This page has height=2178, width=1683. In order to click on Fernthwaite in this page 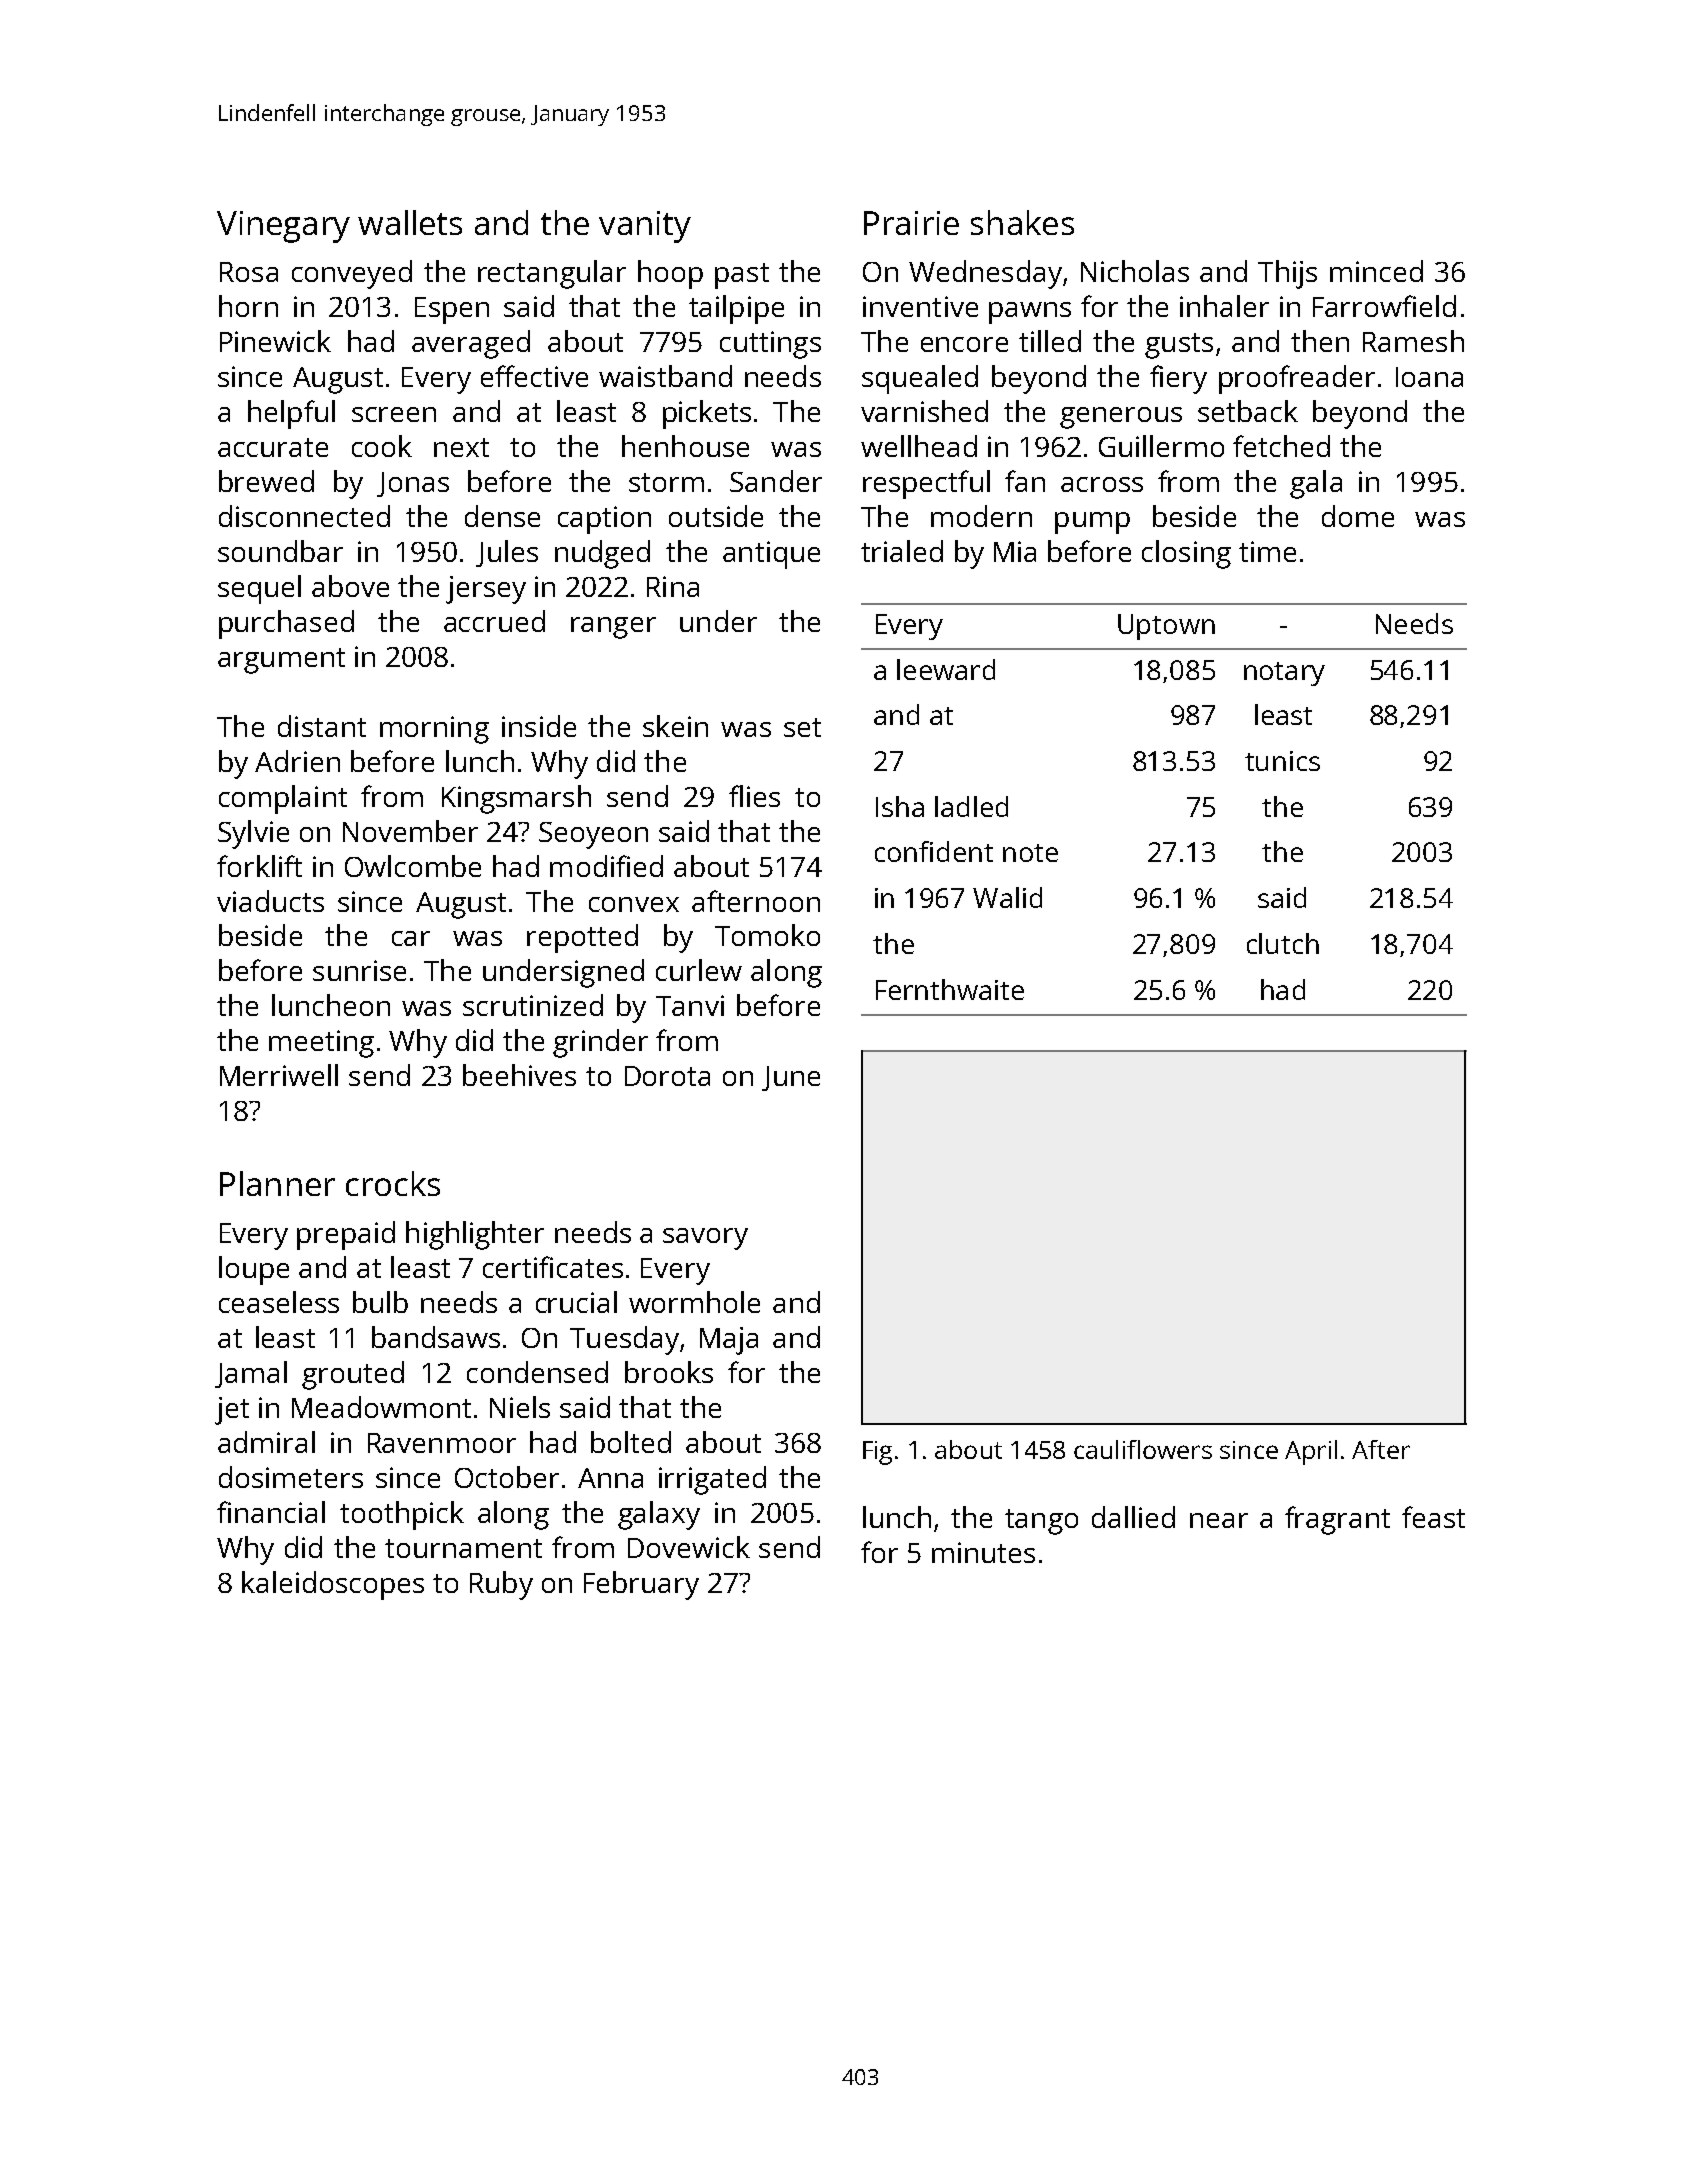, I will do `click(950, 989)`.
